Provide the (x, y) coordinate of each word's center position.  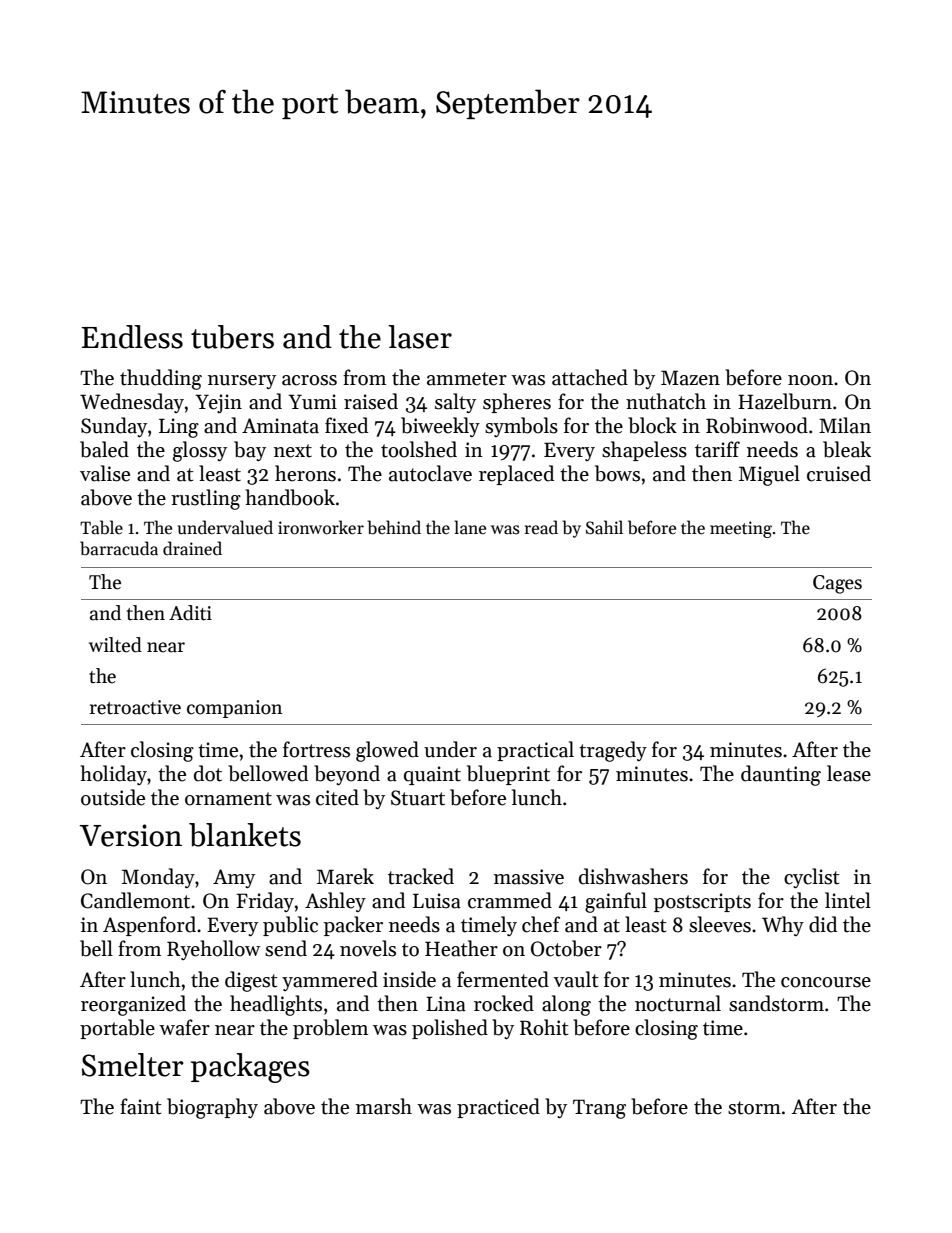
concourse (826, 982)
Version (131, 835)
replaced (516, 475)
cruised (839, 473)
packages (250, 1068)
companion (234, 709)
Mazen (690, 378)
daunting (781, 775)
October (566, 948)
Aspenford (149, 926)
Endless (132, 337)
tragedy (613, 751)
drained (192, 548)
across (309, 380)
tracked (421, 876)
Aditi (190, 613)
